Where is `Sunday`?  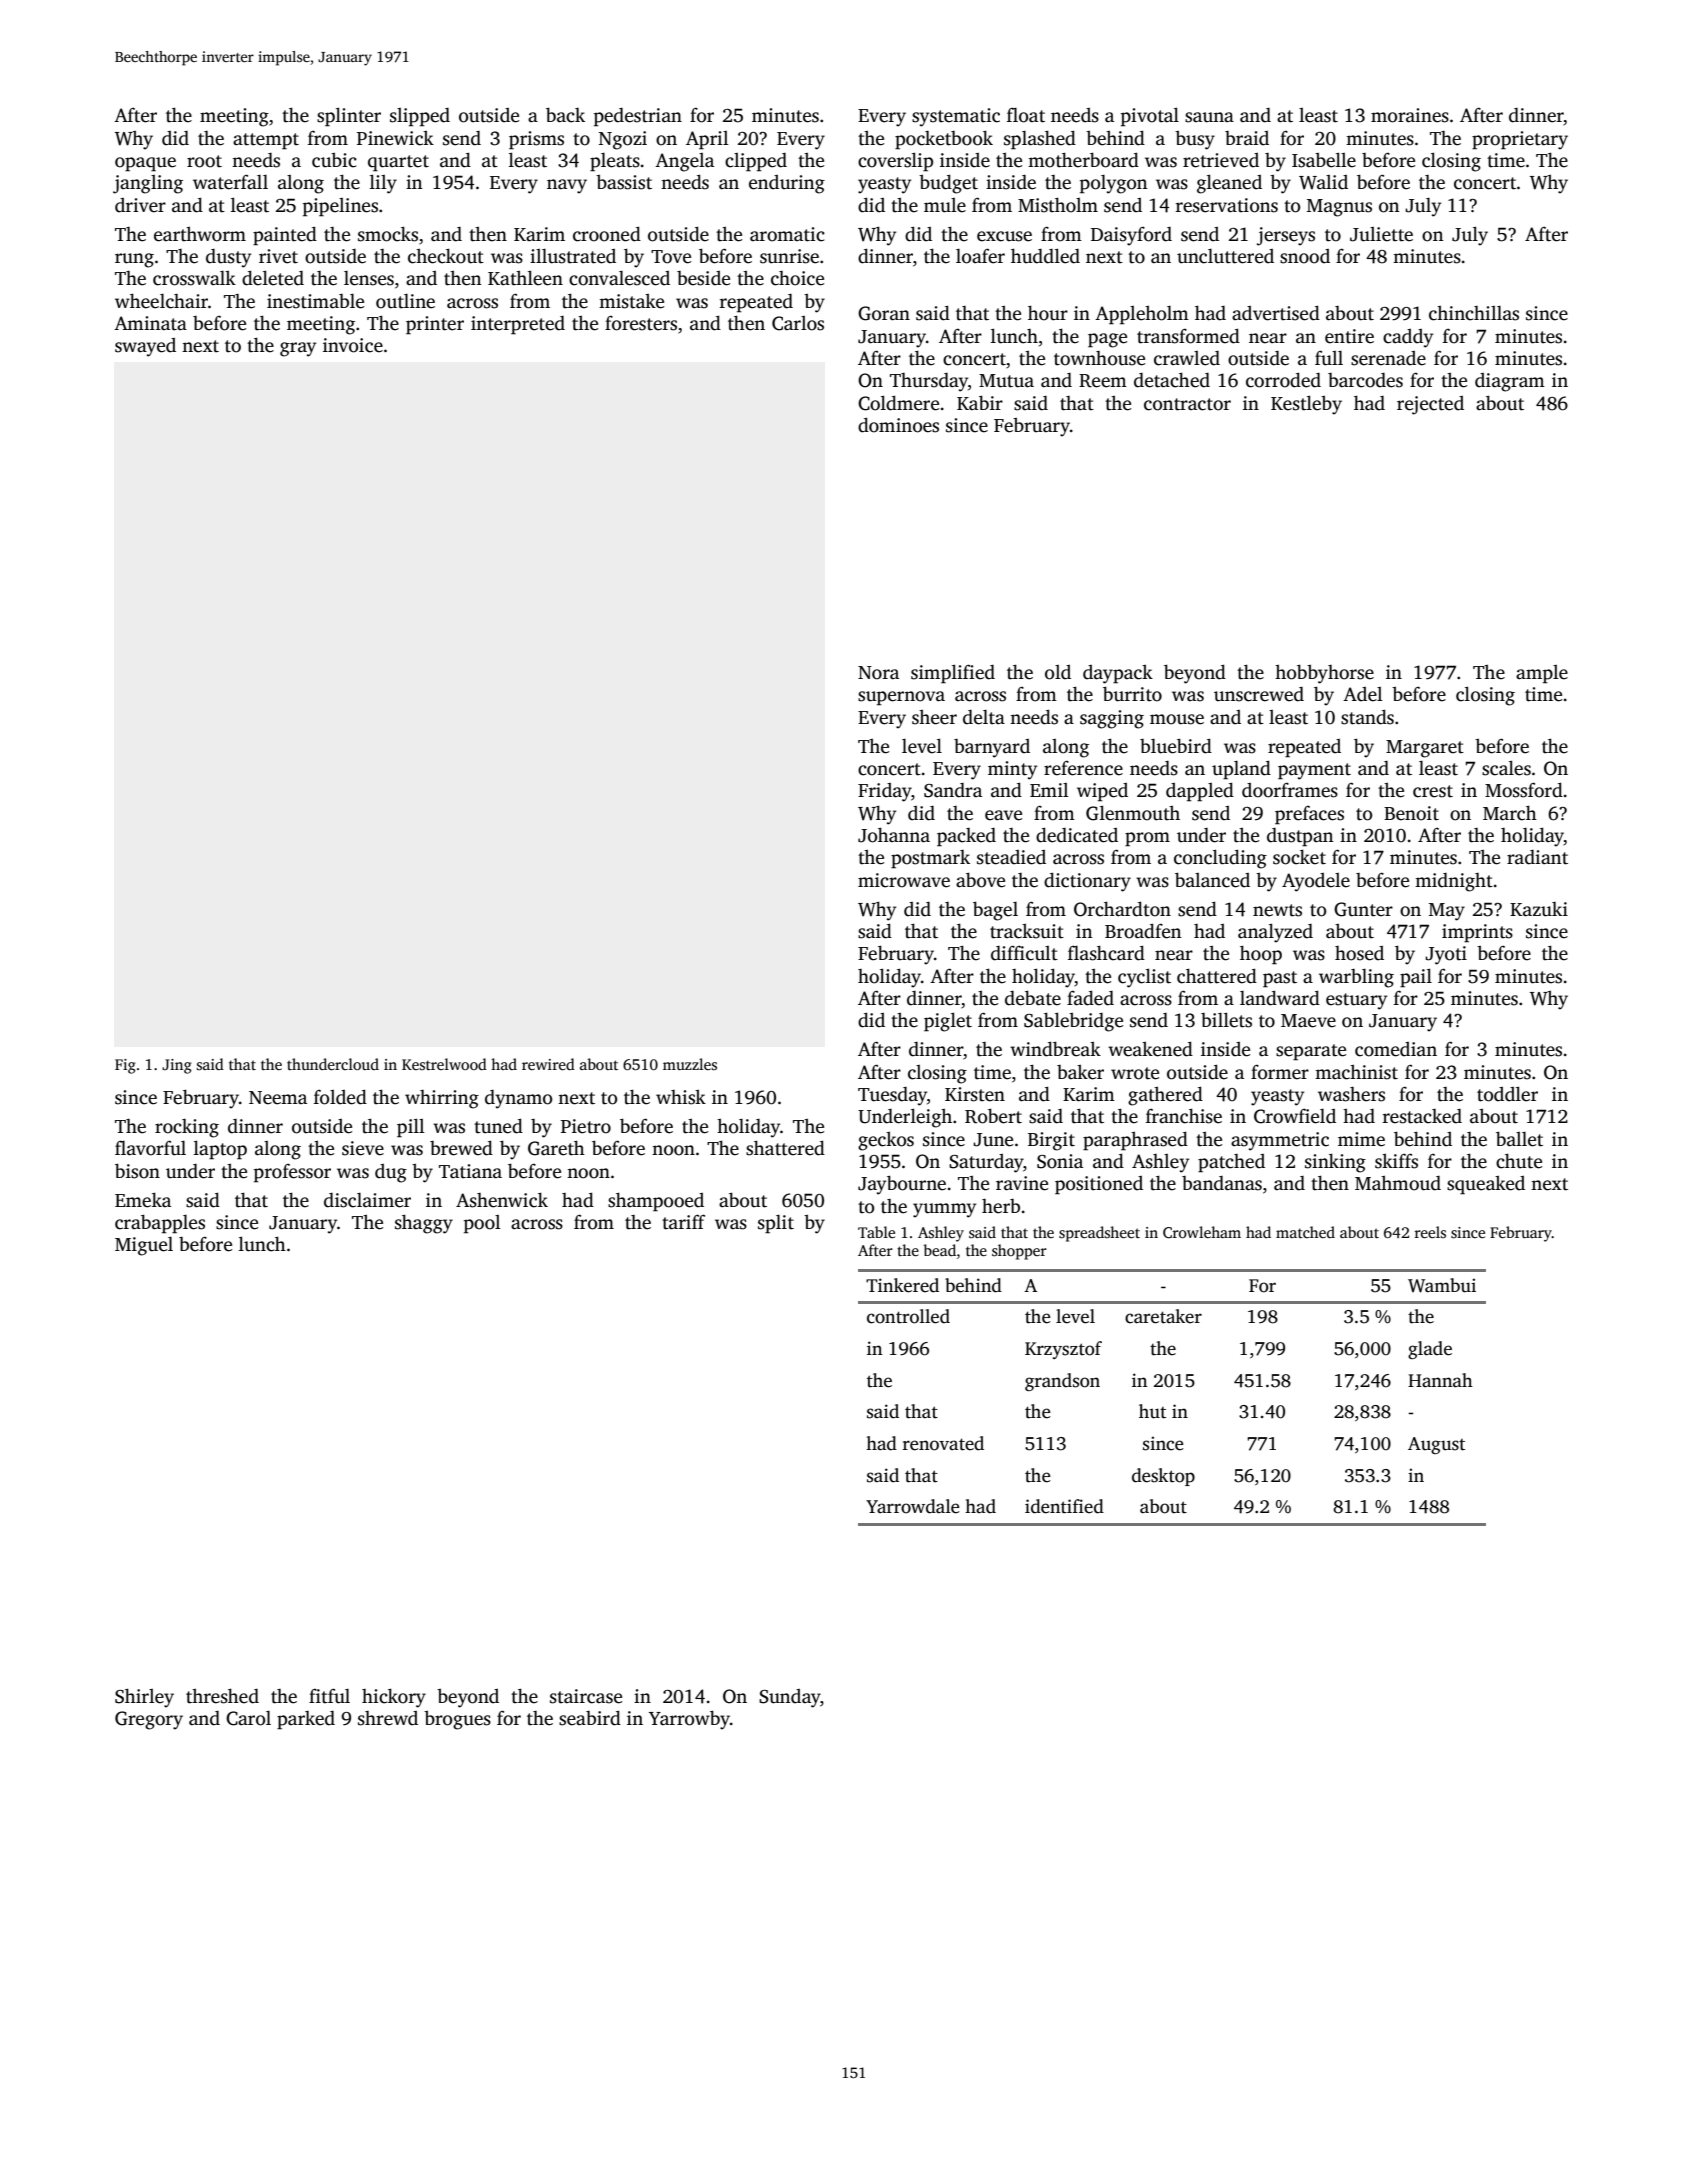
Sunday is located at coordinates (790, 1698).
